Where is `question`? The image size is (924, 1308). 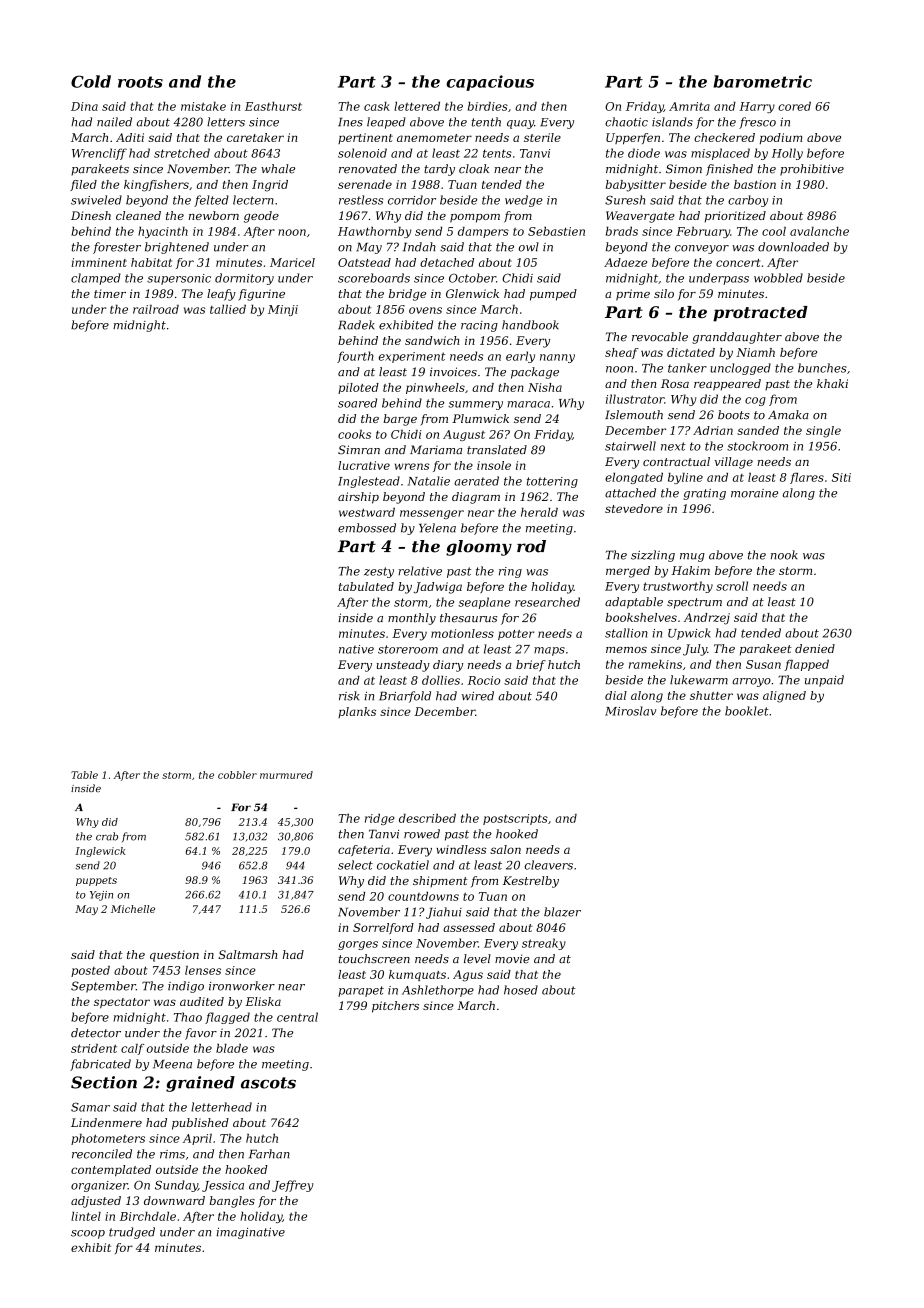 question is located at coordinates (174, 956).
